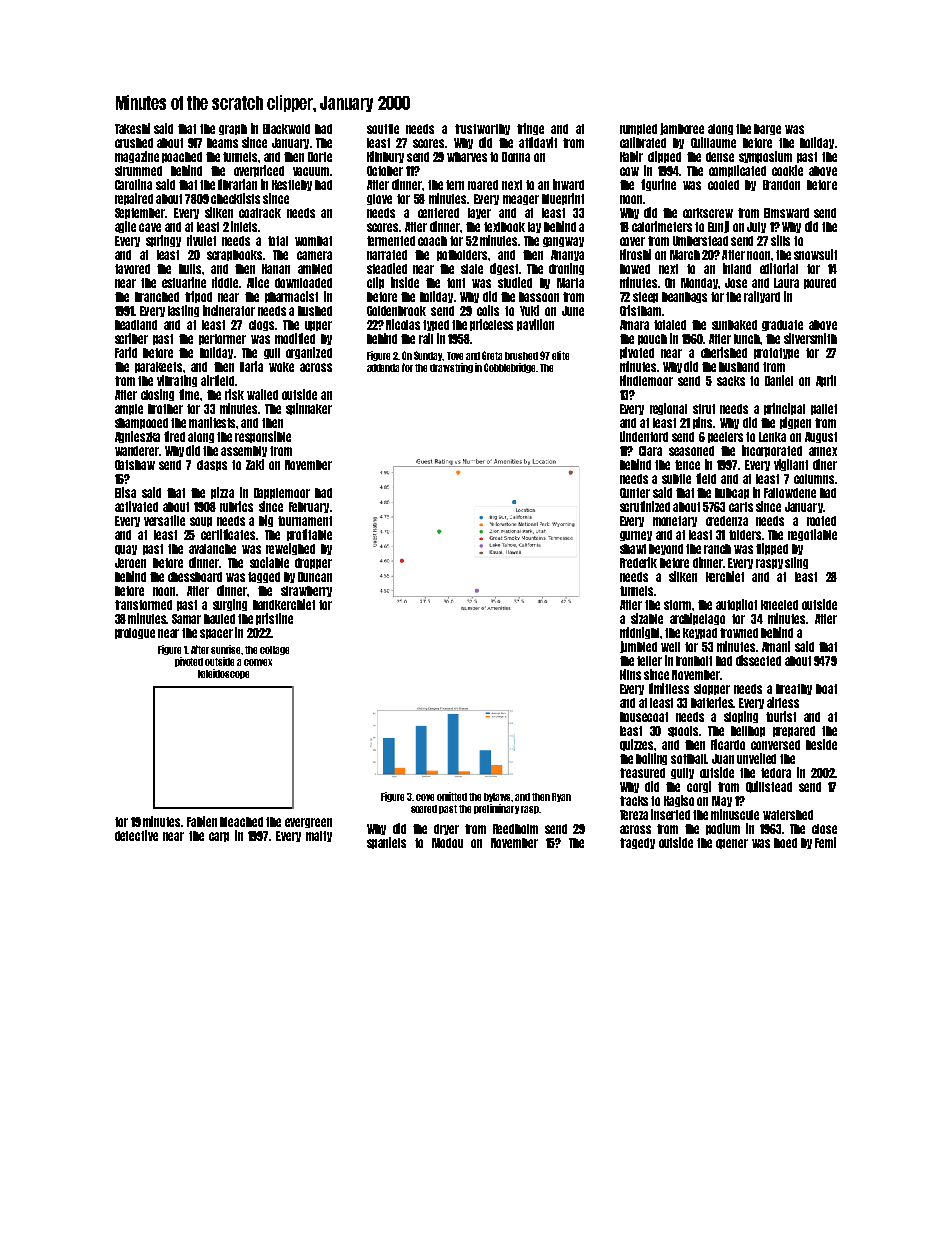 This page has width=952, height=1233. I want to click on lasting, so click(183, 311).
